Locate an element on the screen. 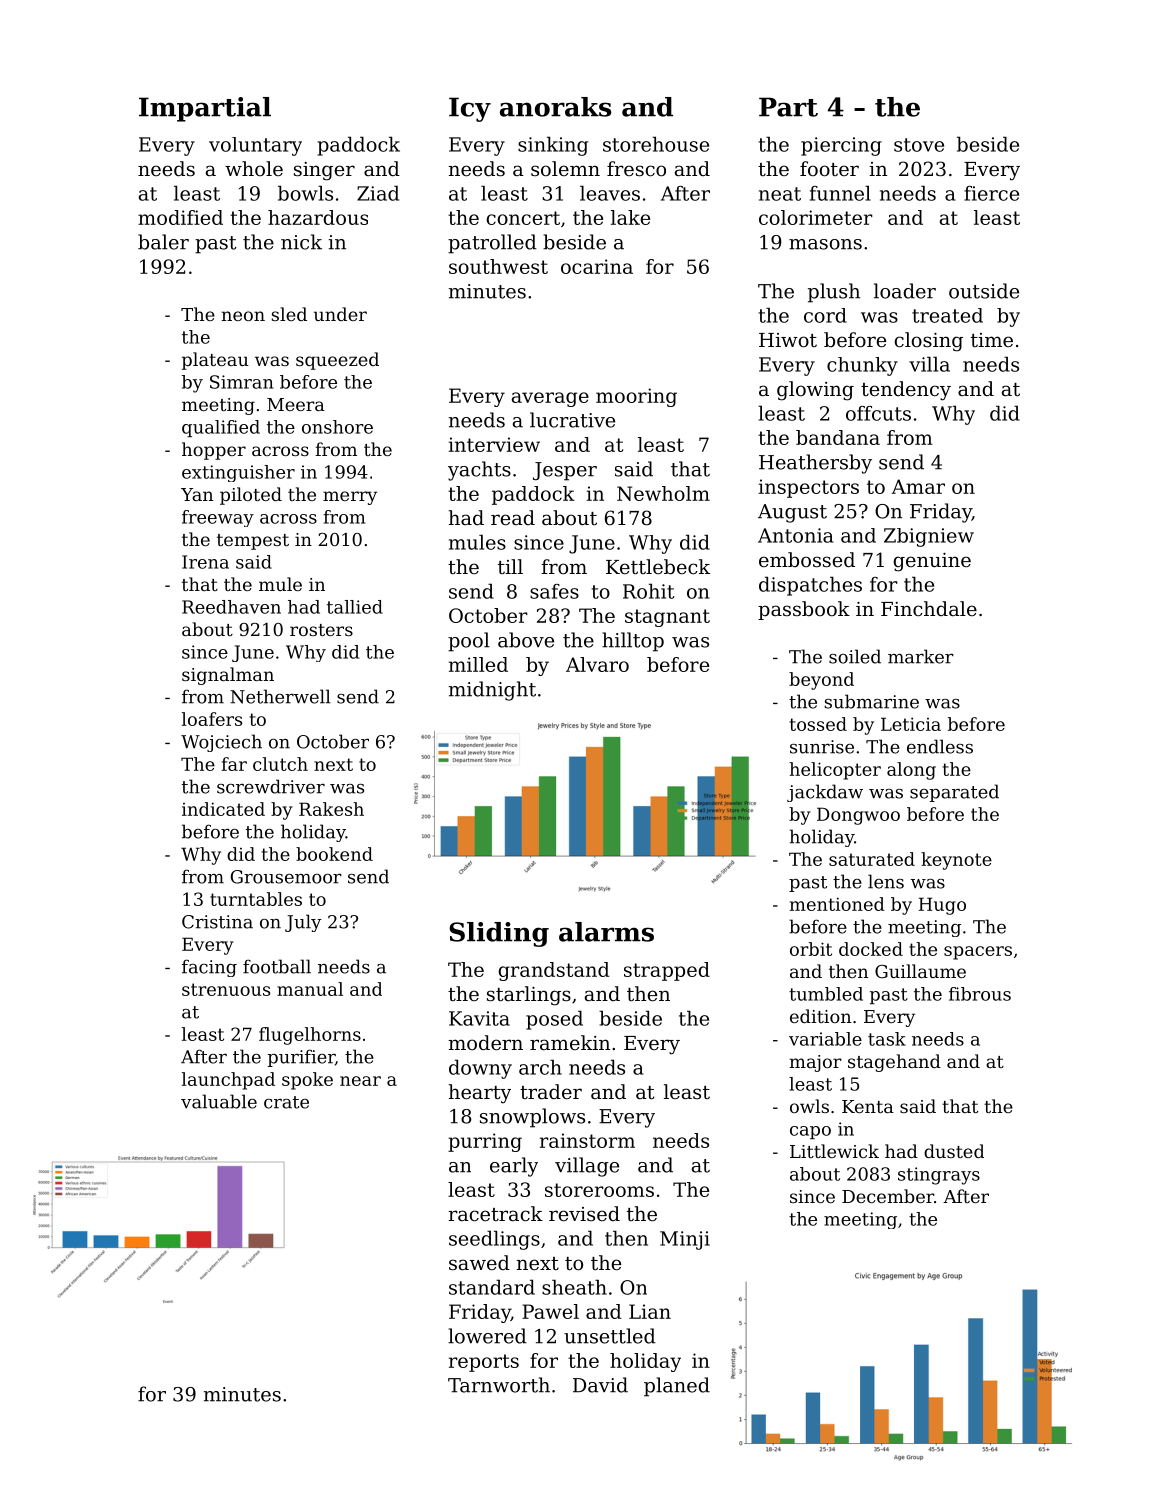 The width and height of the screenshot is (1158, 1499). rosters is located at coordinates (321, 630).
